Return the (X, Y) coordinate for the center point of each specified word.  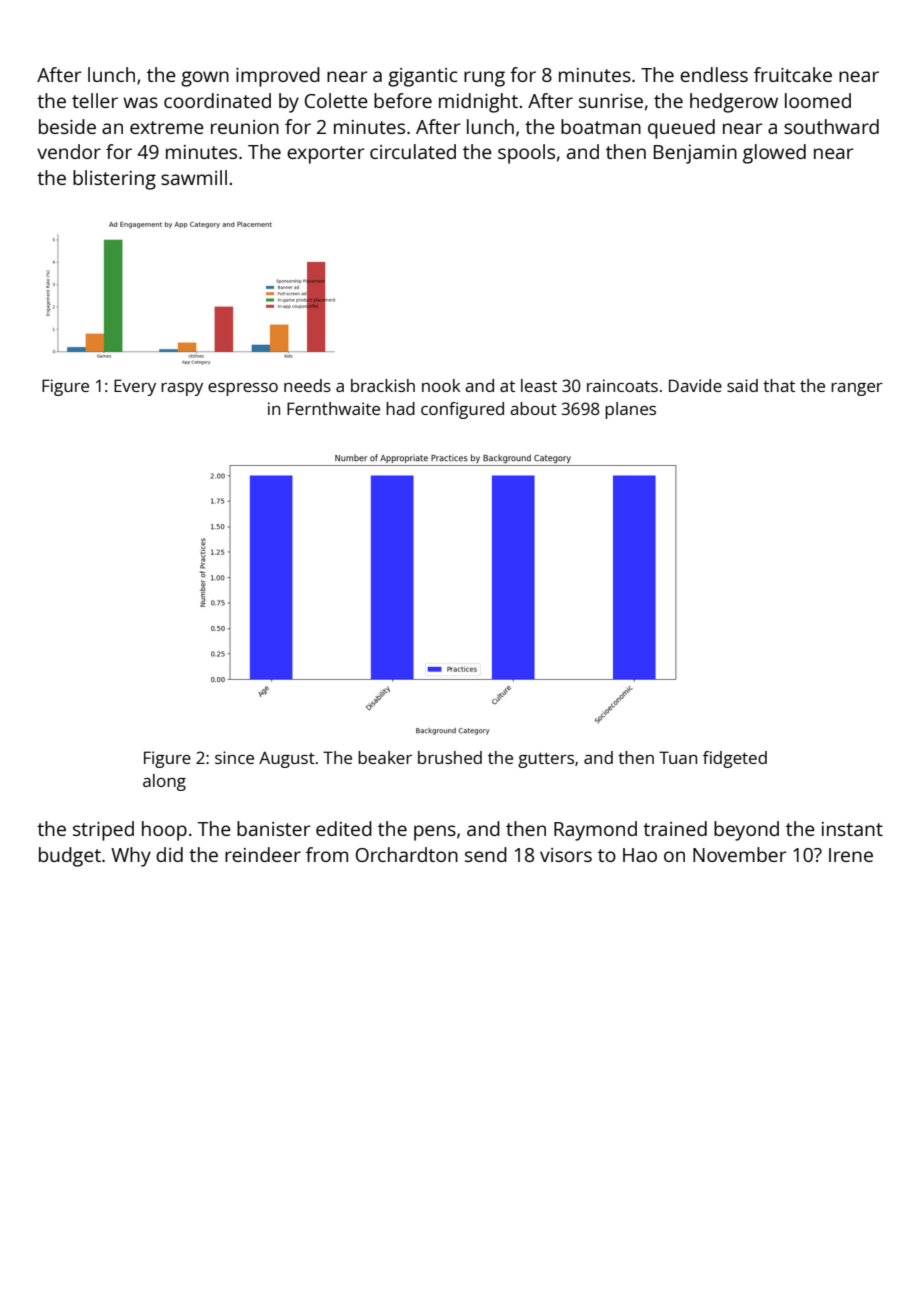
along (164, 782)
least (539, 385)
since (234, 757)
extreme (167, 127)
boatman (601, 126)
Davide (695, 385)
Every (135, 387)
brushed (450, 757)
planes (630, 410)
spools (526, 154)
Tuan (678, 757)
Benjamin (695, 154)
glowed (774, 154)
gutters (546, 760)
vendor (69, 151)
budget (70, 857)
